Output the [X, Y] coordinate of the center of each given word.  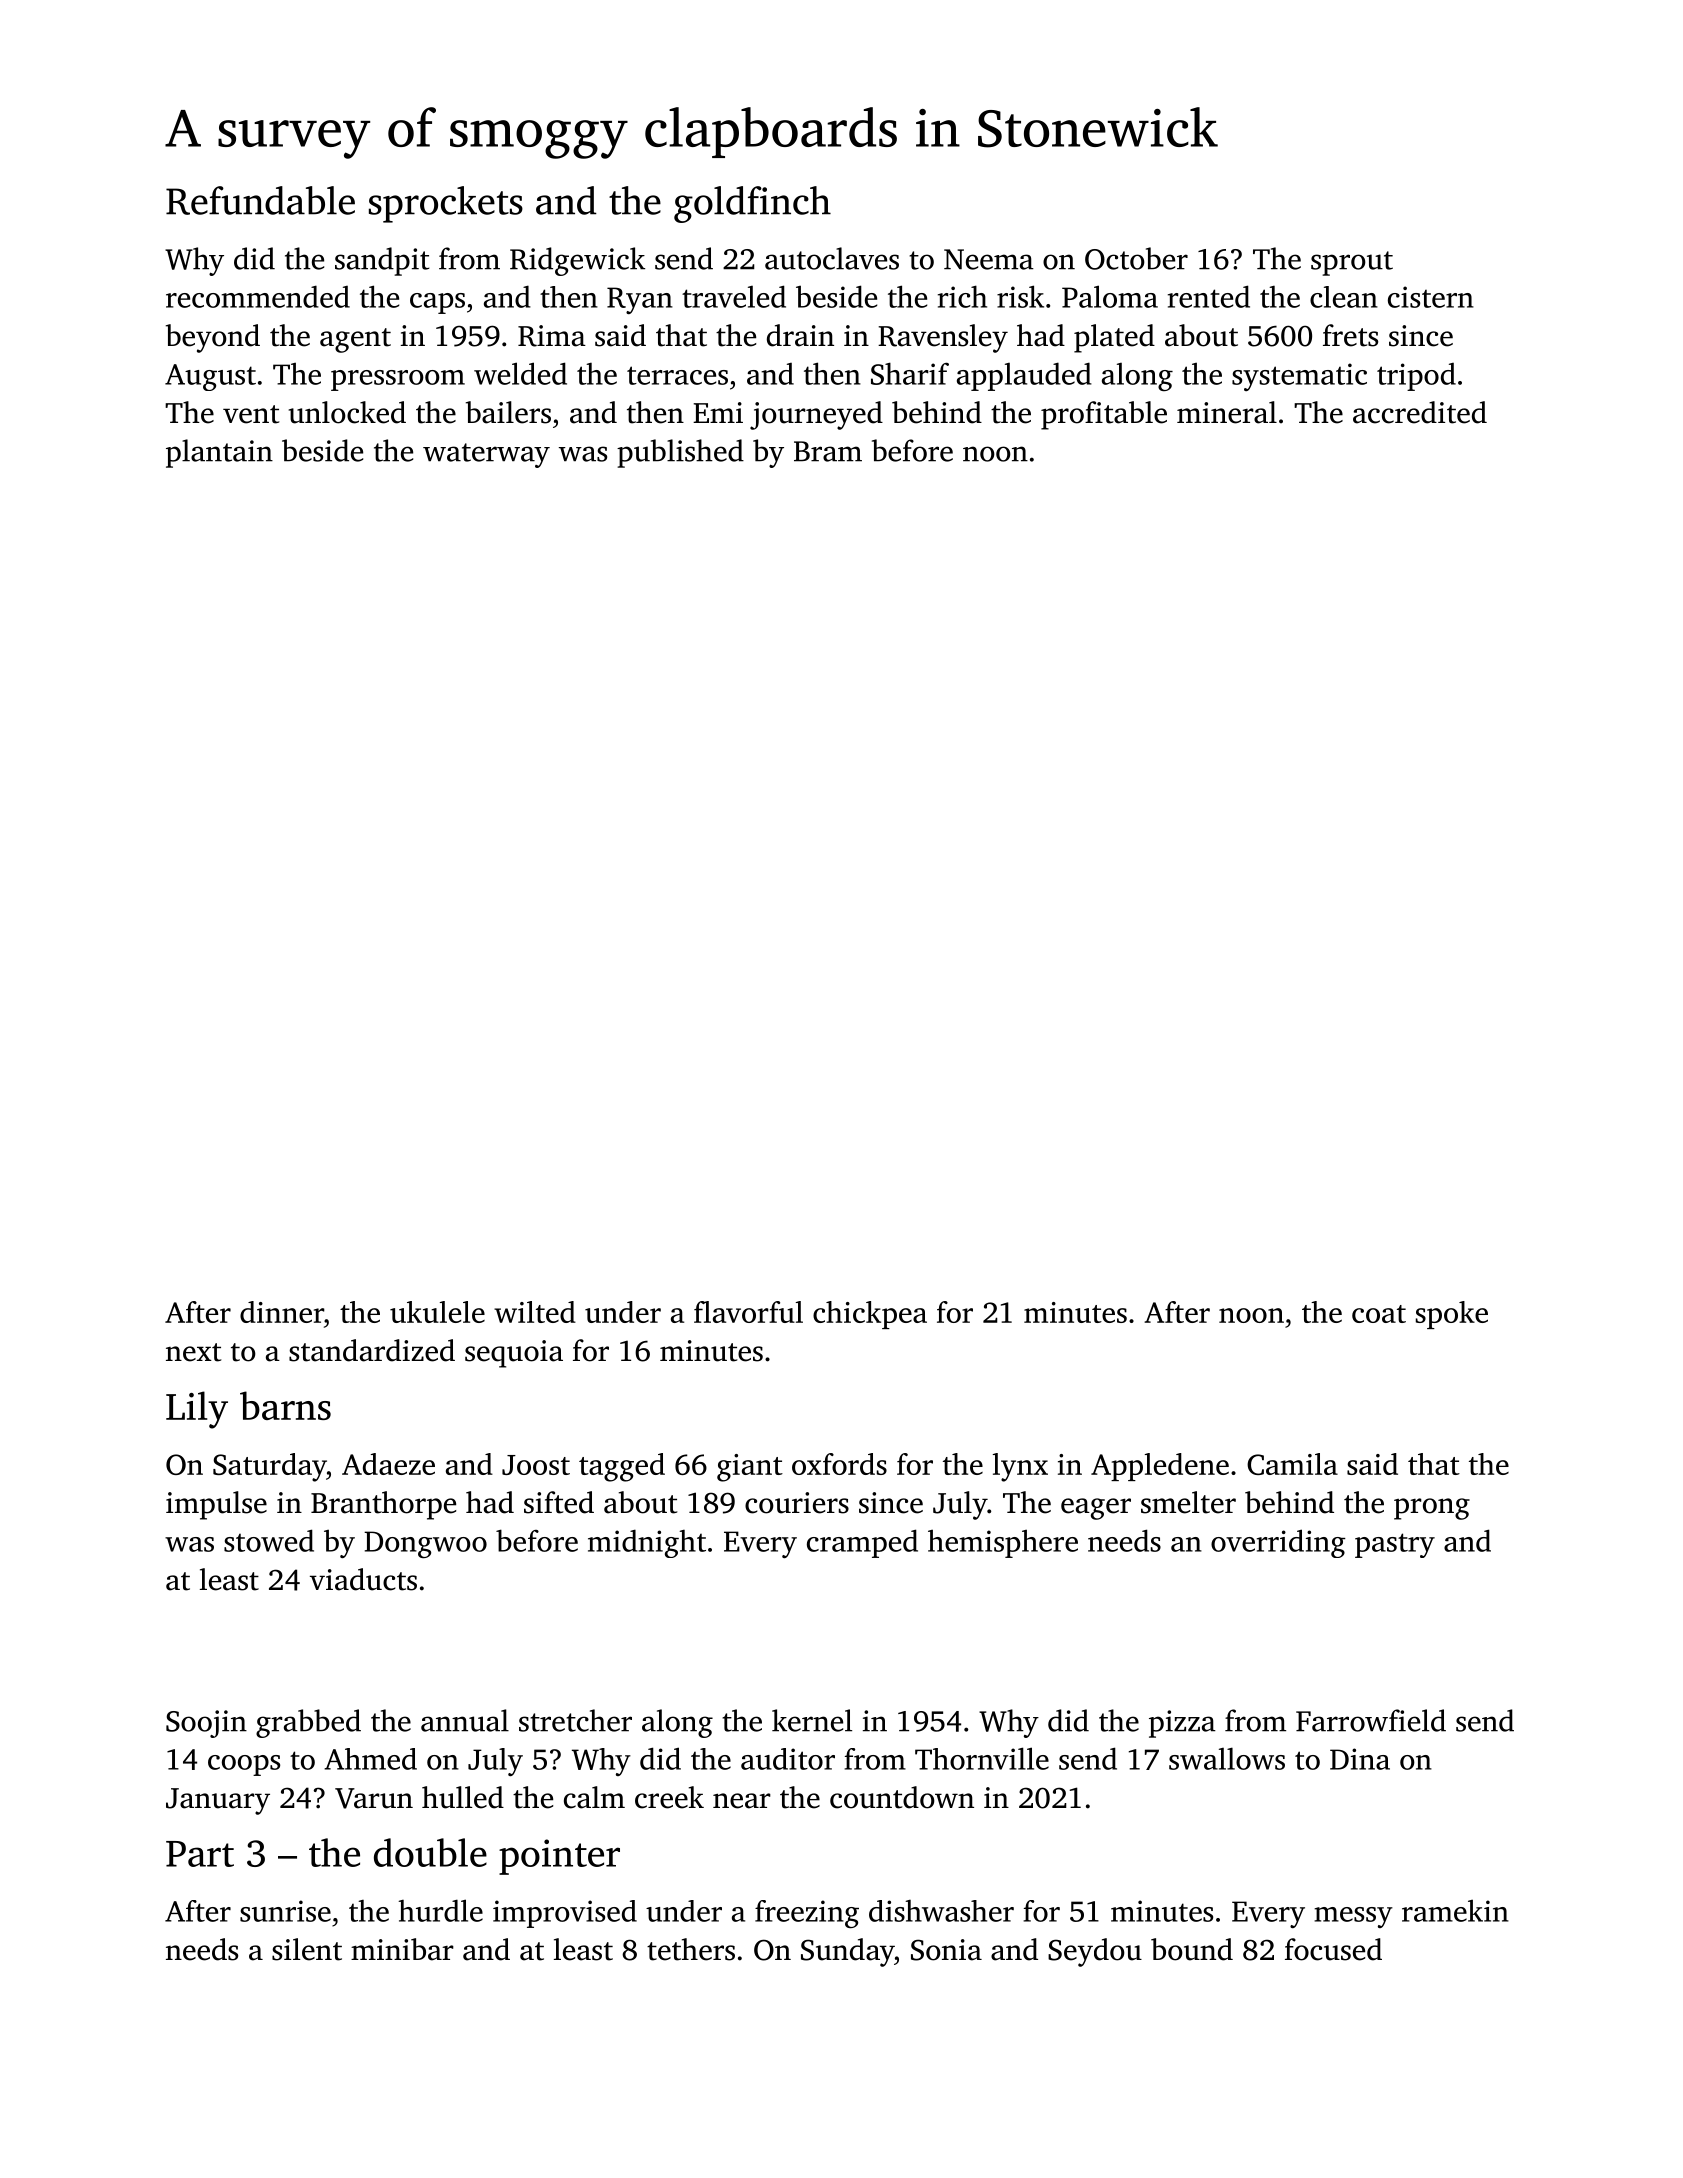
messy [1353, 1917]
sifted [559, 1502]
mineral [1227, 412]
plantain [219, 453]
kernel [812, 1720]
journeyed [816, 415]
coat [1379, 1314]
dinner [282, 1312]
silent [307, 1949]
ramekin [1455, 1910]
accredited [1420, 412]
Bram [828, 451]
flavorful [748, 1312]
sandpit [382, 261]
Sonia [946, 1950]
